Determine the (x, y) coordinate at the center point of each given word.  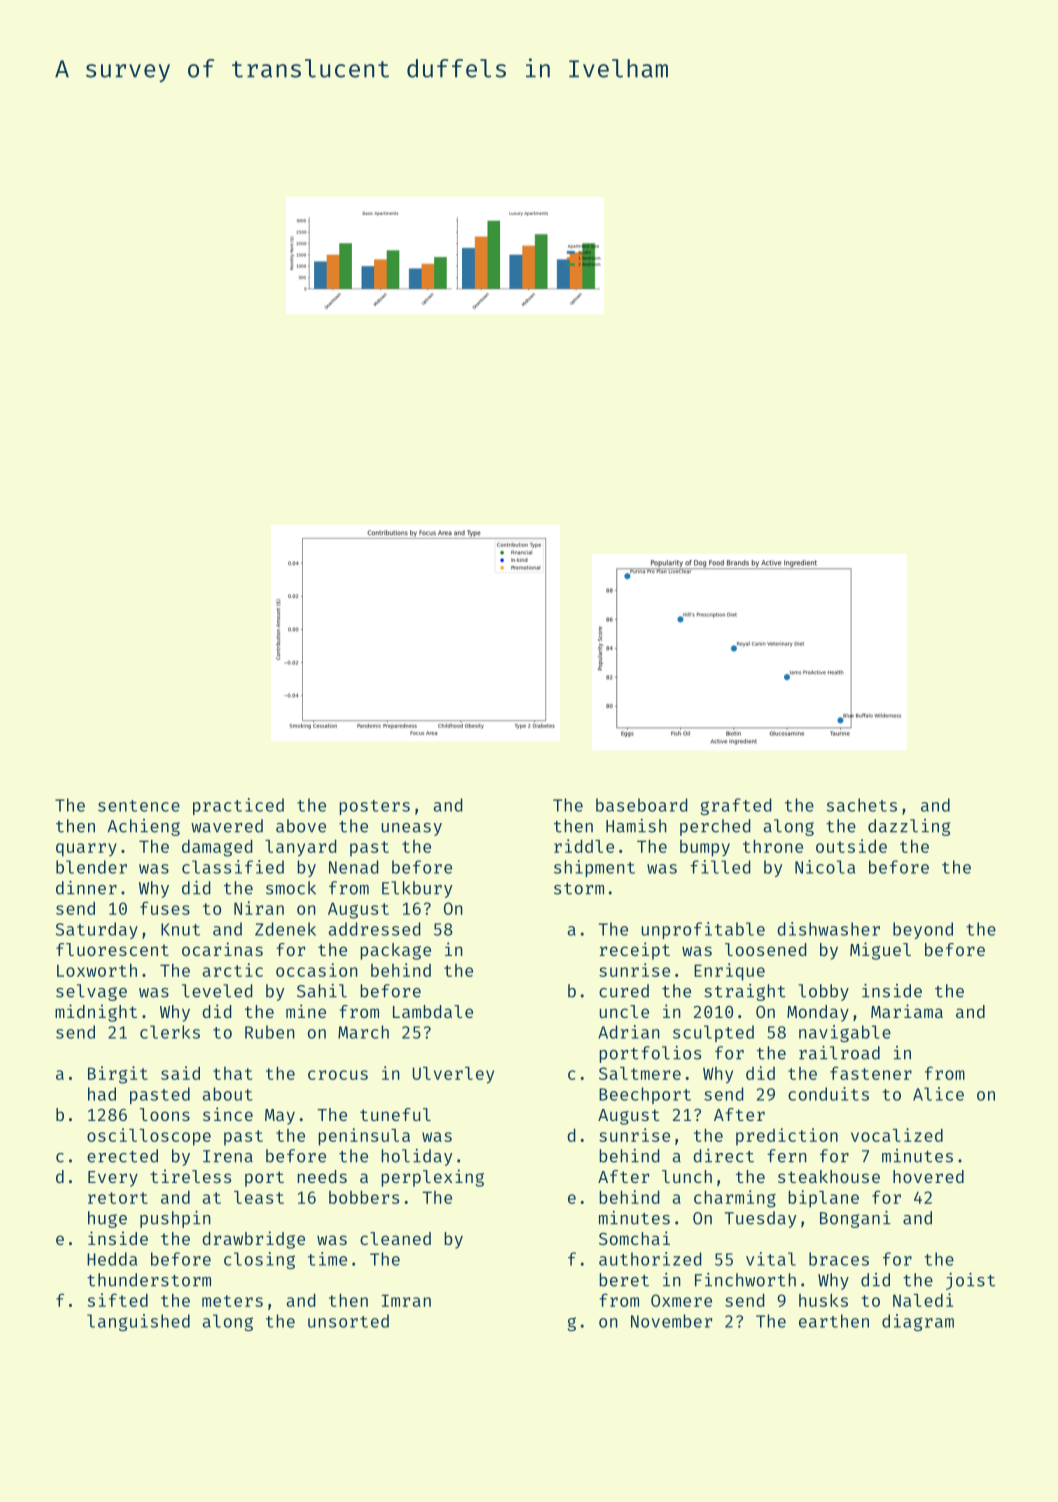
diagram (918, 1322)
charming (735, 1199)
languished (138, 1322)
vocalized (897, 1135)
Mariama (907, 1011)
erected (122, 1156)
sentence (139, 806)
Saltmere (640, 1073)
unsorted (348, 1321)
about (227, 1094)
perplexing (432, 1178)
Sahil (322, 991)
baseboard (642, 805)
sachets (862, 805)
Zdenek (285, 929)
